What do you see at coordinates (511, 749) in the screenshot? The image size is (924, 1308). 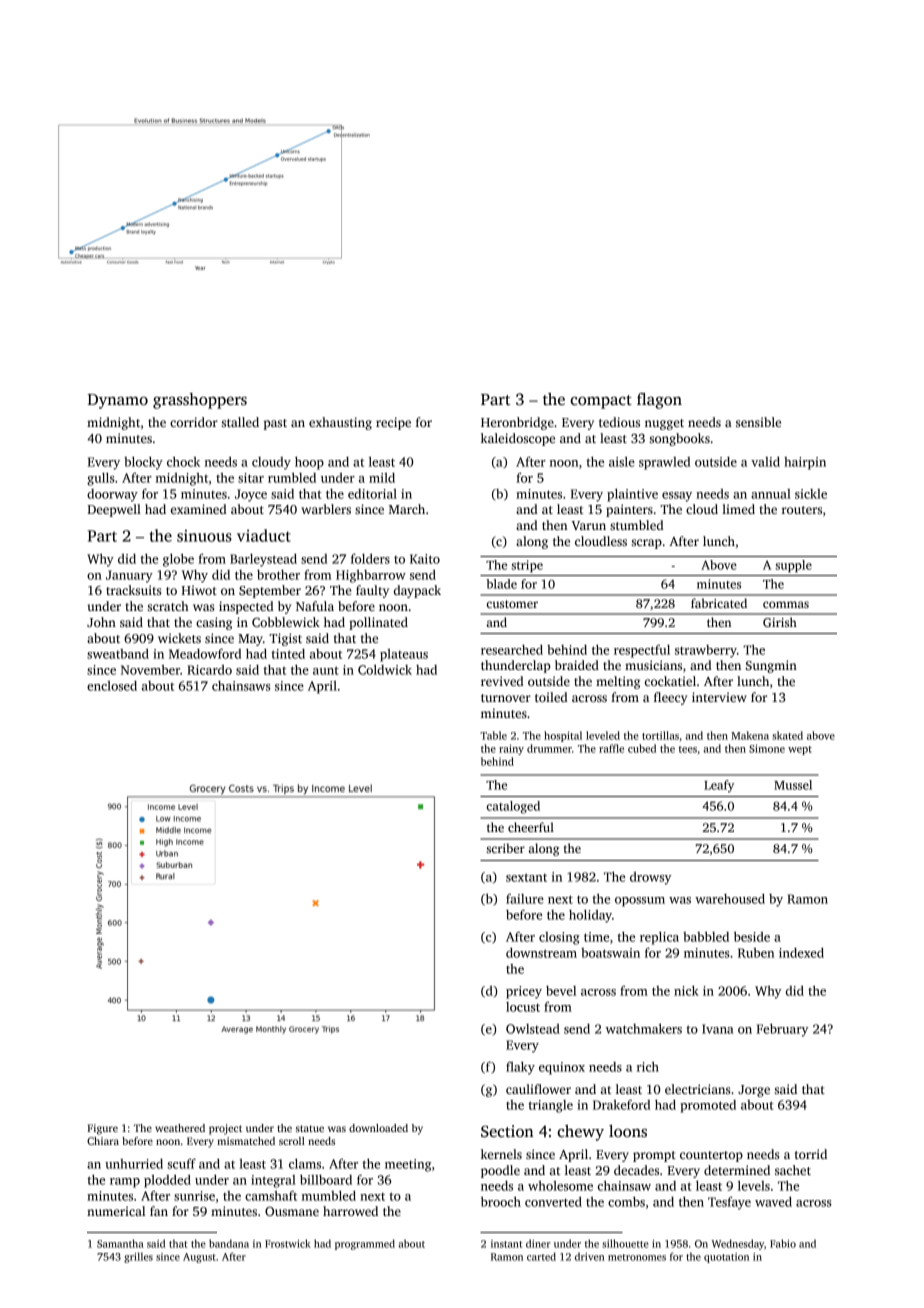 I see `rainy` at bounding box center [511, 749].
